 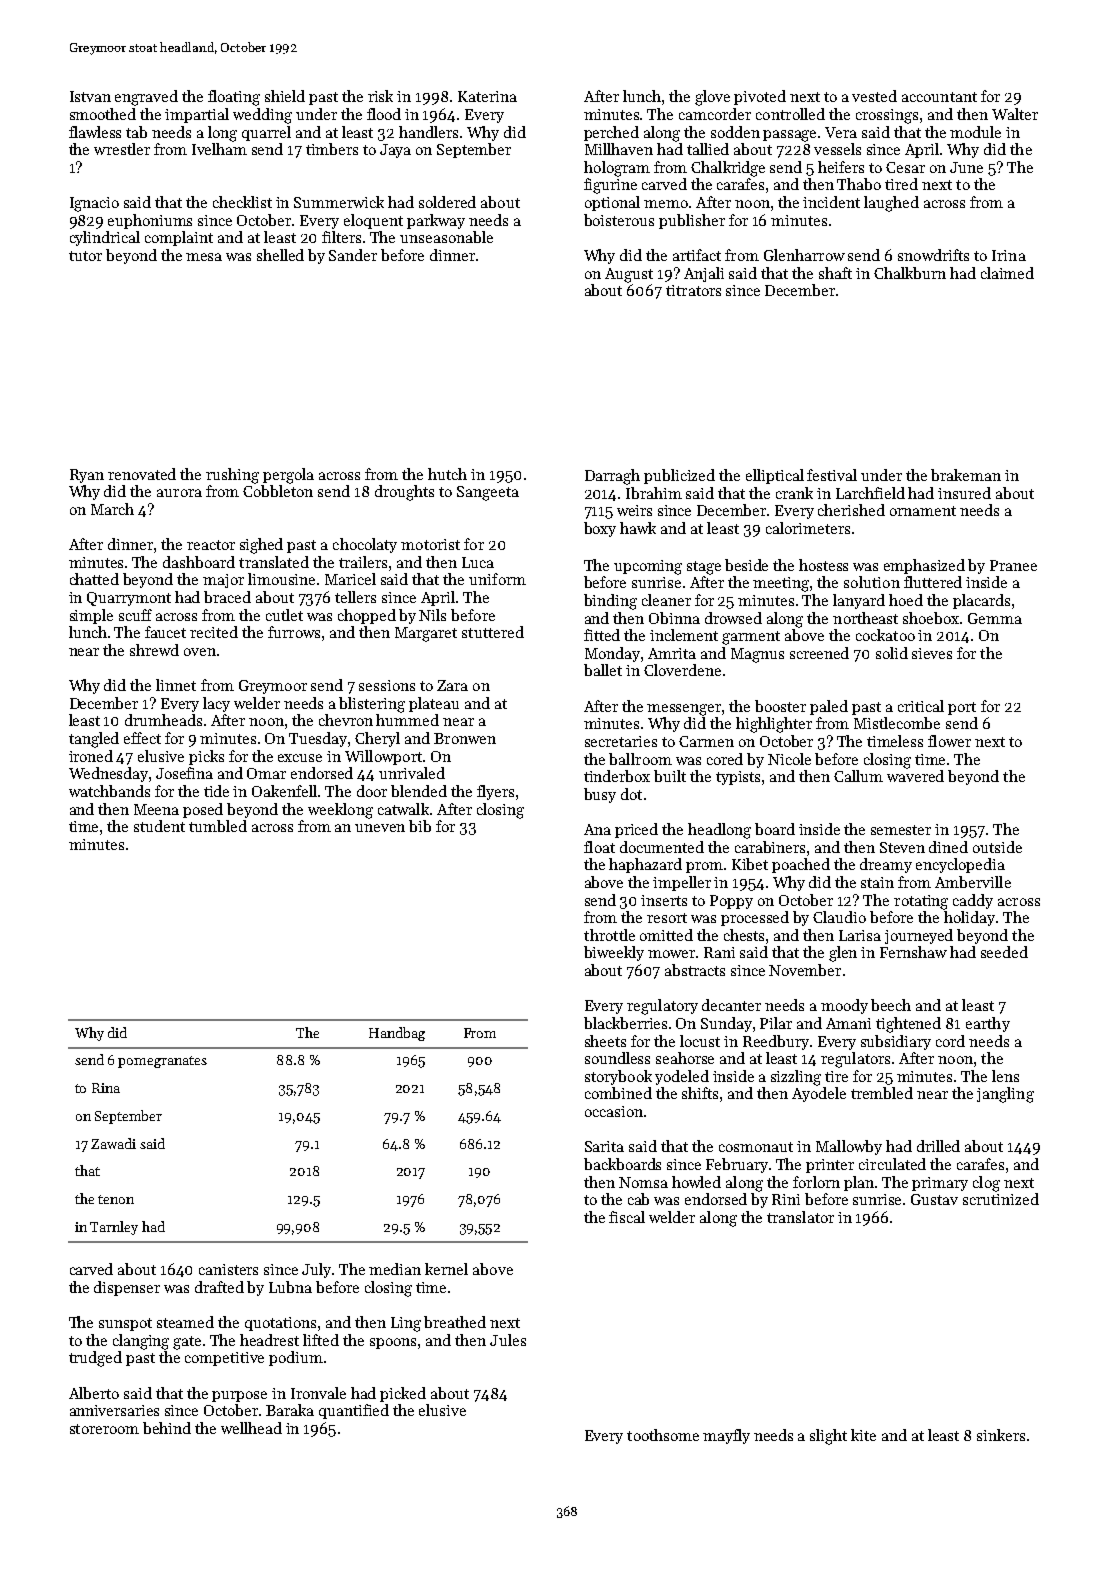 I want to click on shelled, so click(x=280, y=255).
